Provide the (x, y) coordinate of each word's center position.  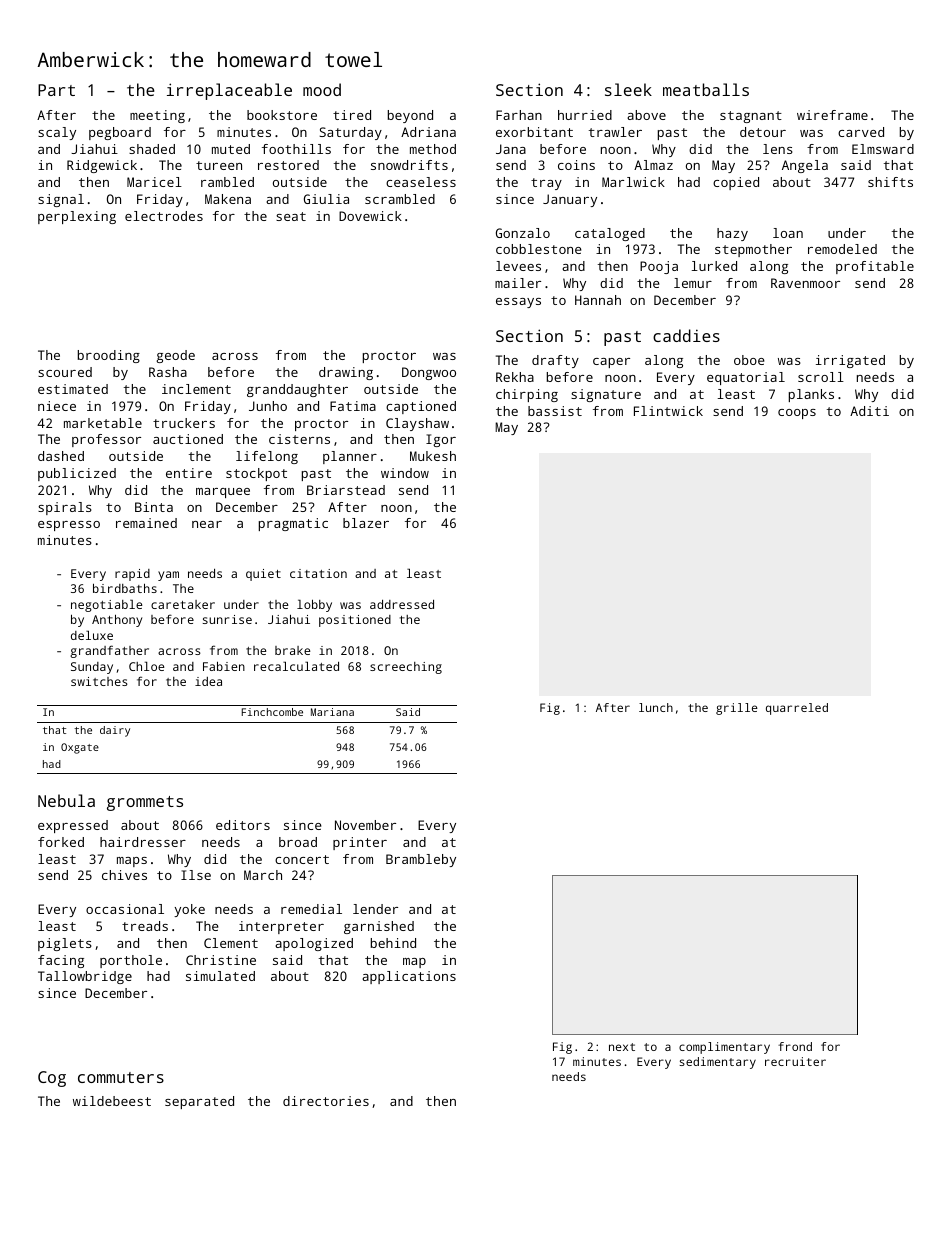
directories (326, 1101)
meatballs (706, 89)
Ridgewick (102, 166)
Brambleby (421, 860)
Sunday (92, 668)
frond (795, 1046)
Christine (221, 960)
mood (322, 89)
